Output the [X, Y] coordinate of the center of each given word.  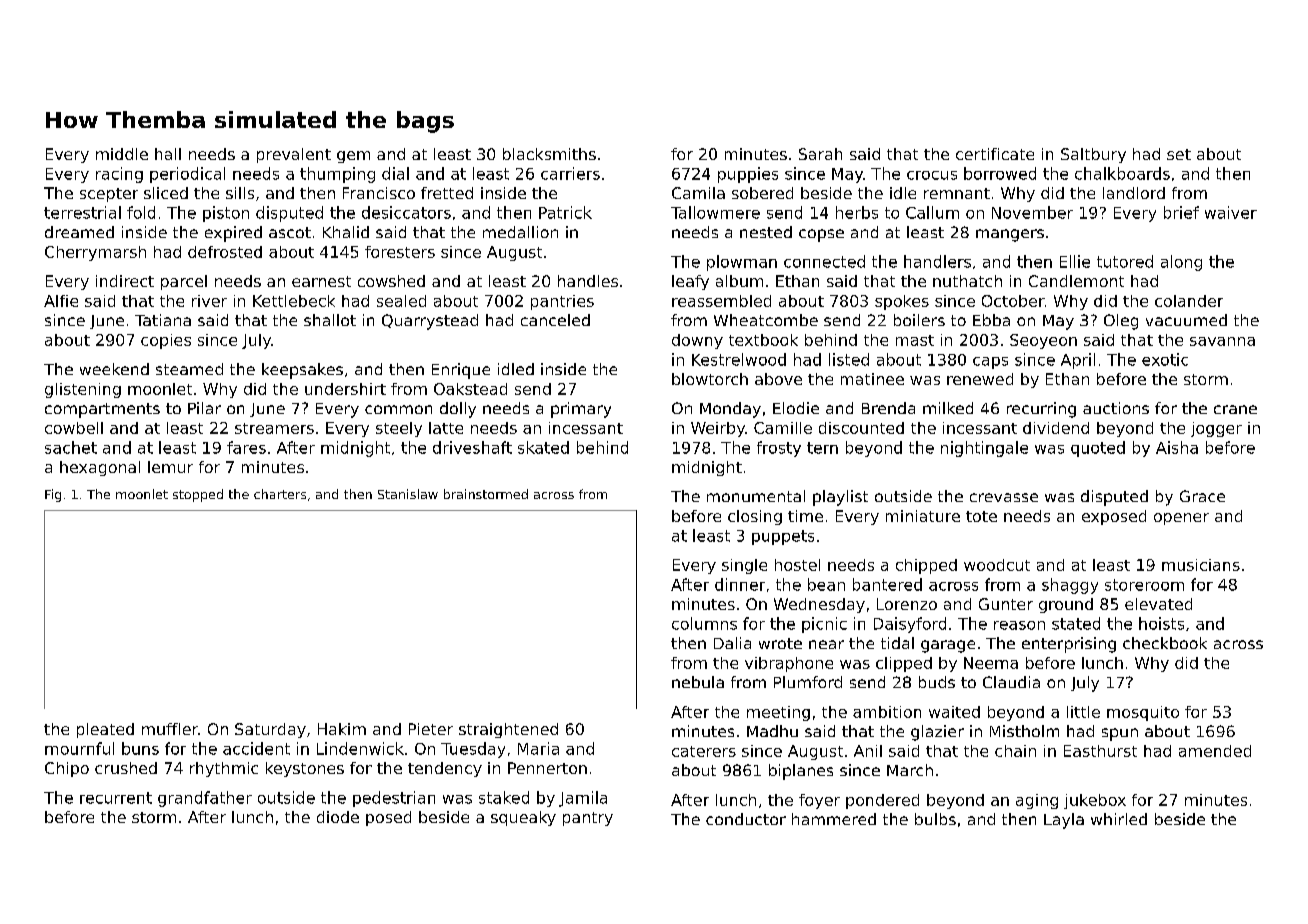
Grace [1202, 496]
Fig [53, 495]
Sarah [820, 154]
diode [338, 817]
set [1179, 154]
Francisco [379, 193]
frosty [779, 449]
